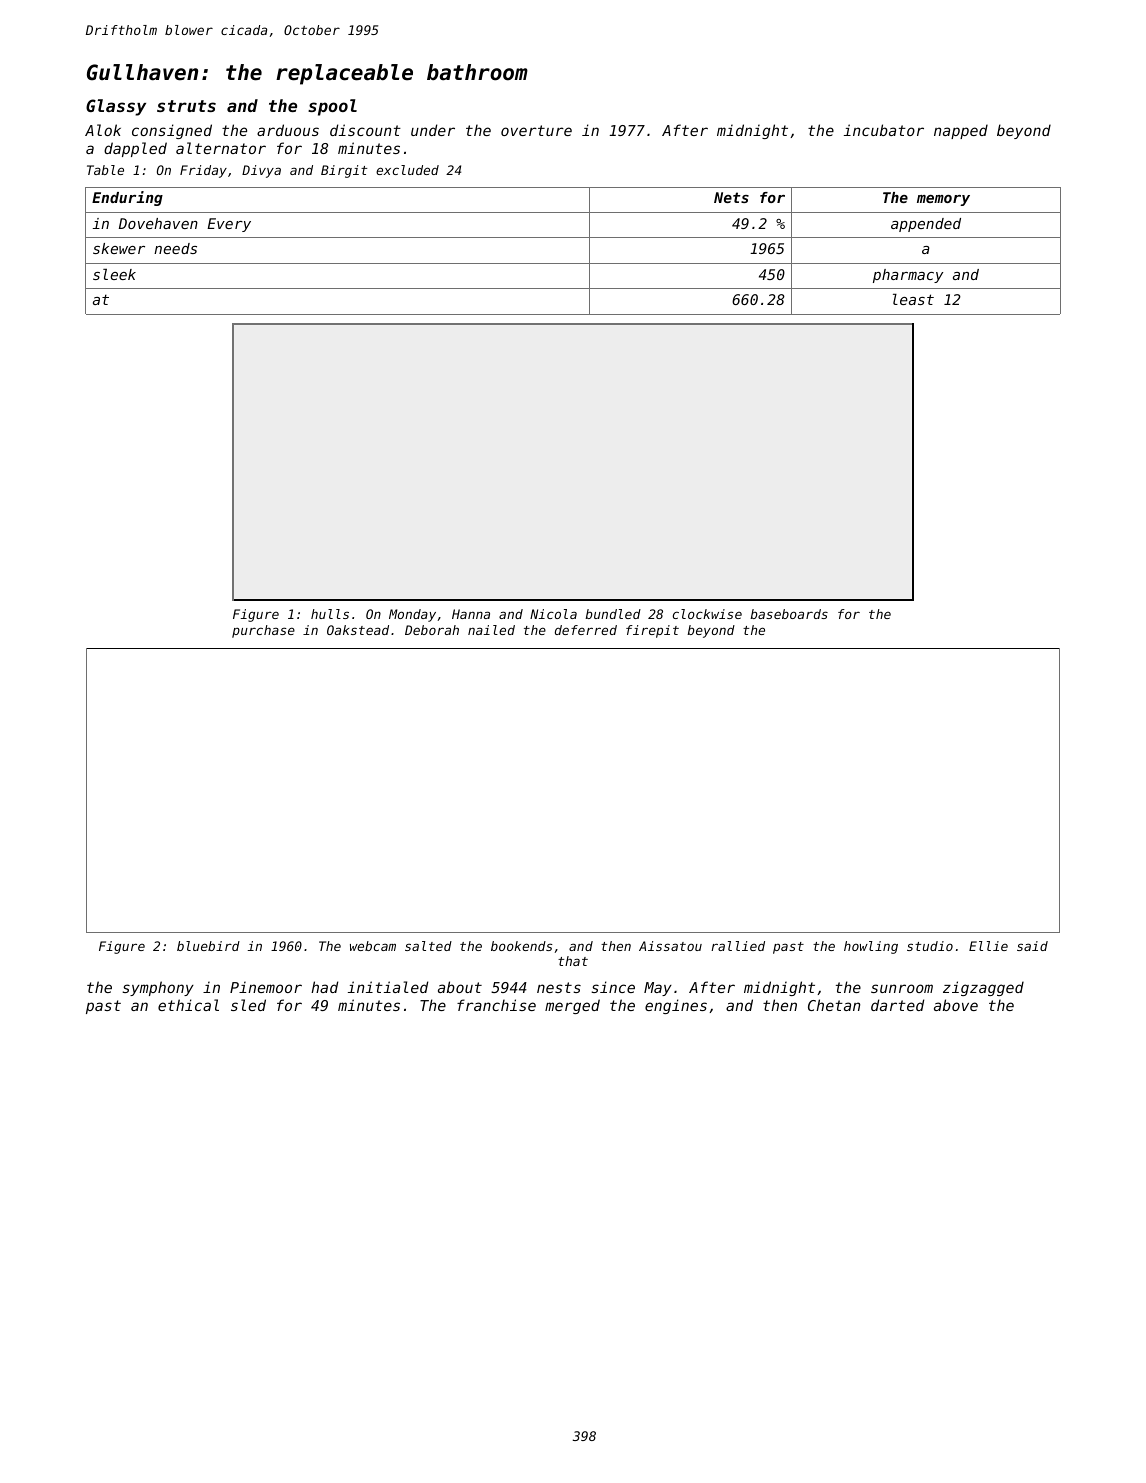 This document has width=1146, height=1483. I want to click on overture, so click(536, 130).
